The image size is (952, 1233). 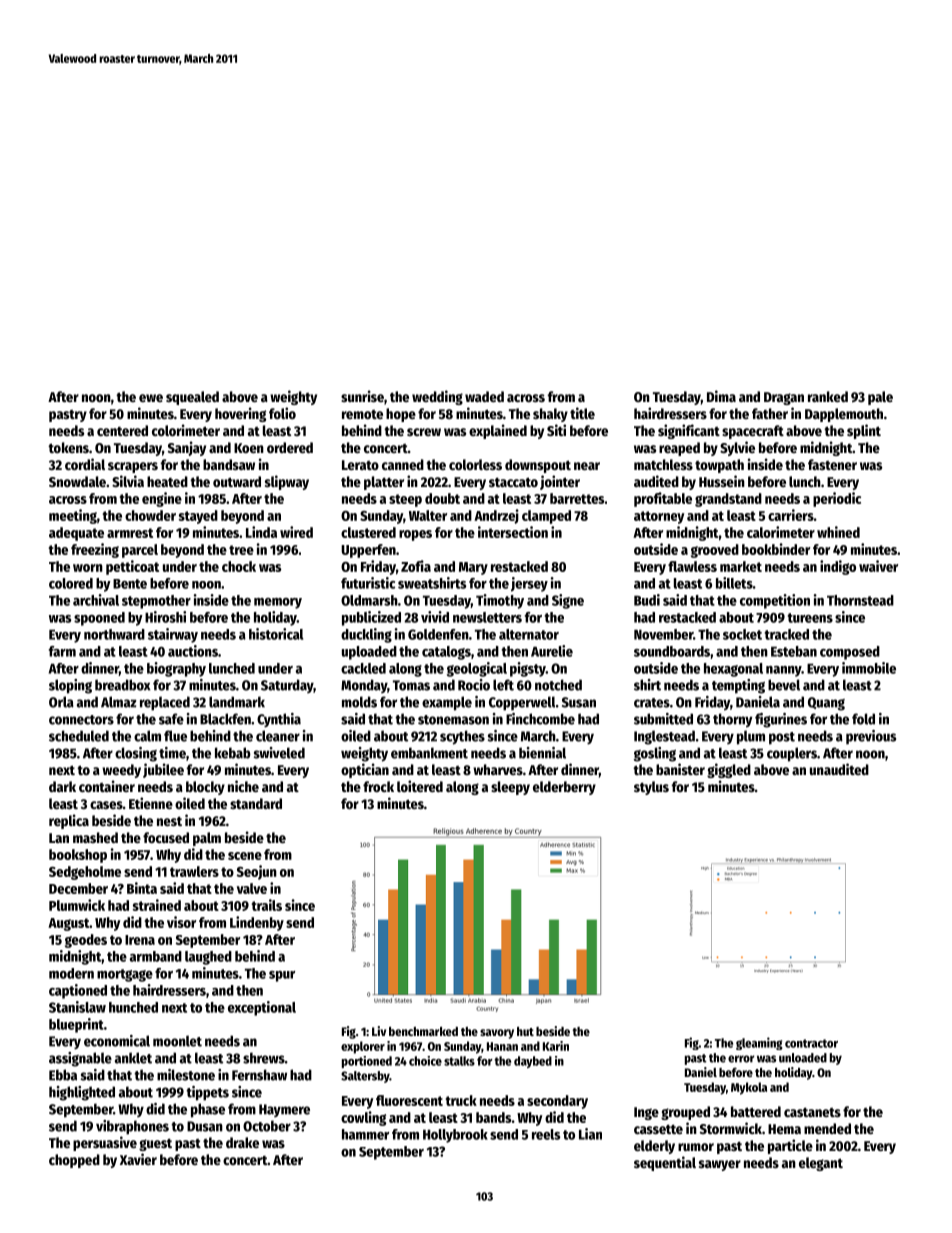 What do you see at coordinates (525, 1031) in the document?
I see `hut` at bounding box center [525, 1031].
